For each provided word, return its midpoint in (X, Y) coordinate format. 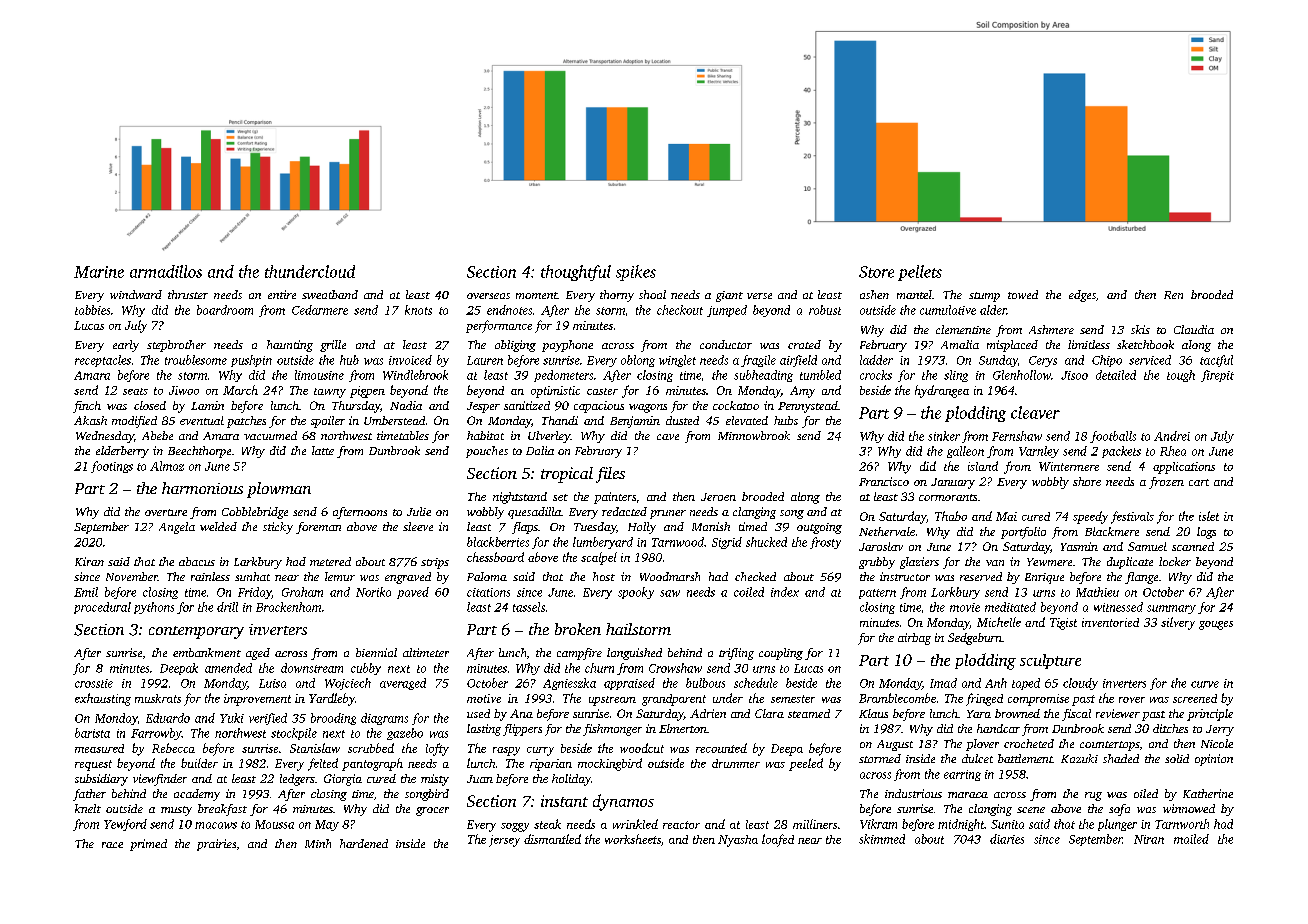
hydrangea (942, 391)
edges (1082, 296)
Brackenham (288, 607)
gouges (1216, 625)
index (785, 592)
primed (148, 845)
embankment (207, 652)
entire (282, 294)
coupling (781, 654)
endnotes (509, 310)
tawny (330, 393)
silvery (1178, 623)
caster (602, 391)
